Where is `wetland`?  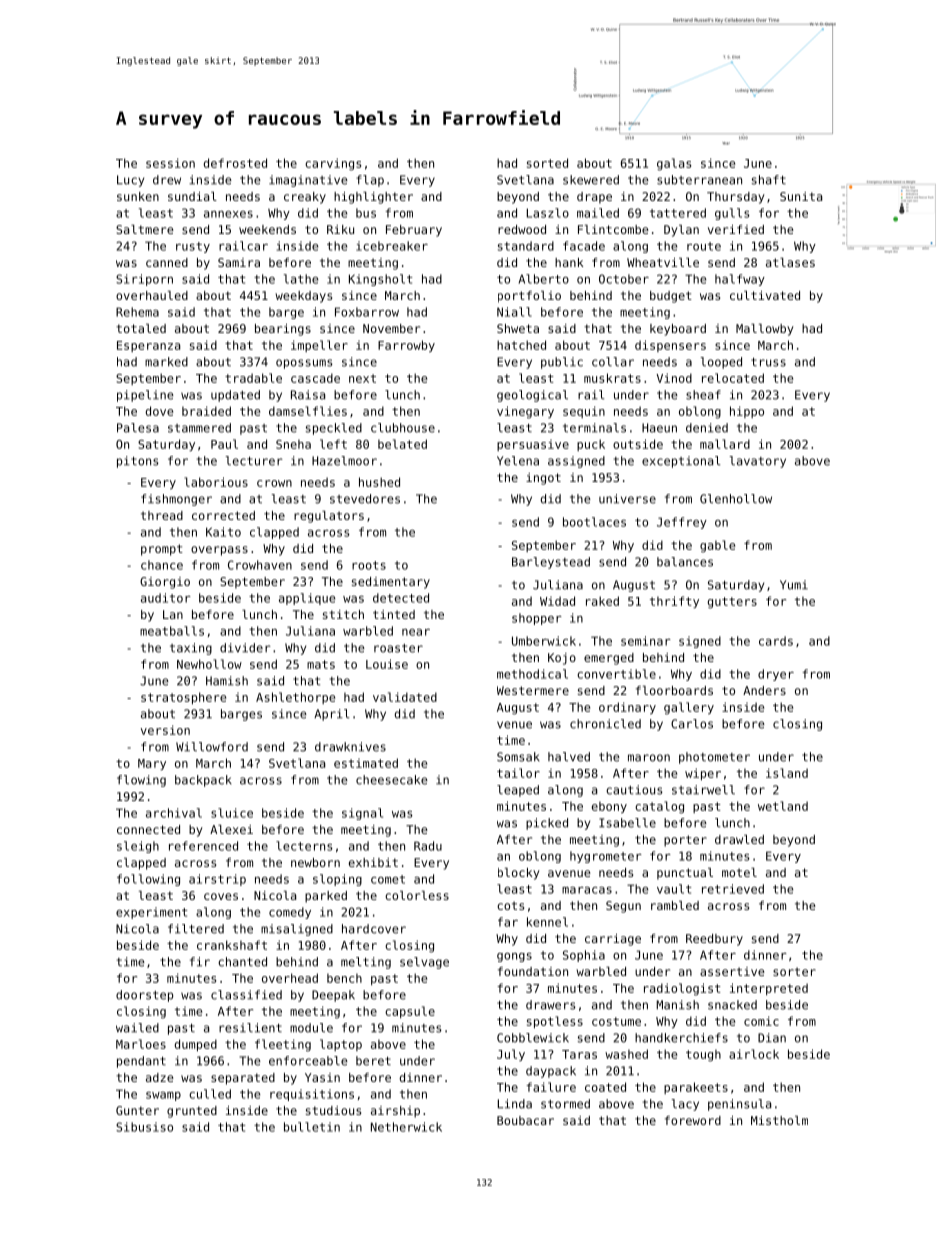
wetland is located at coordinates (783, 806).
